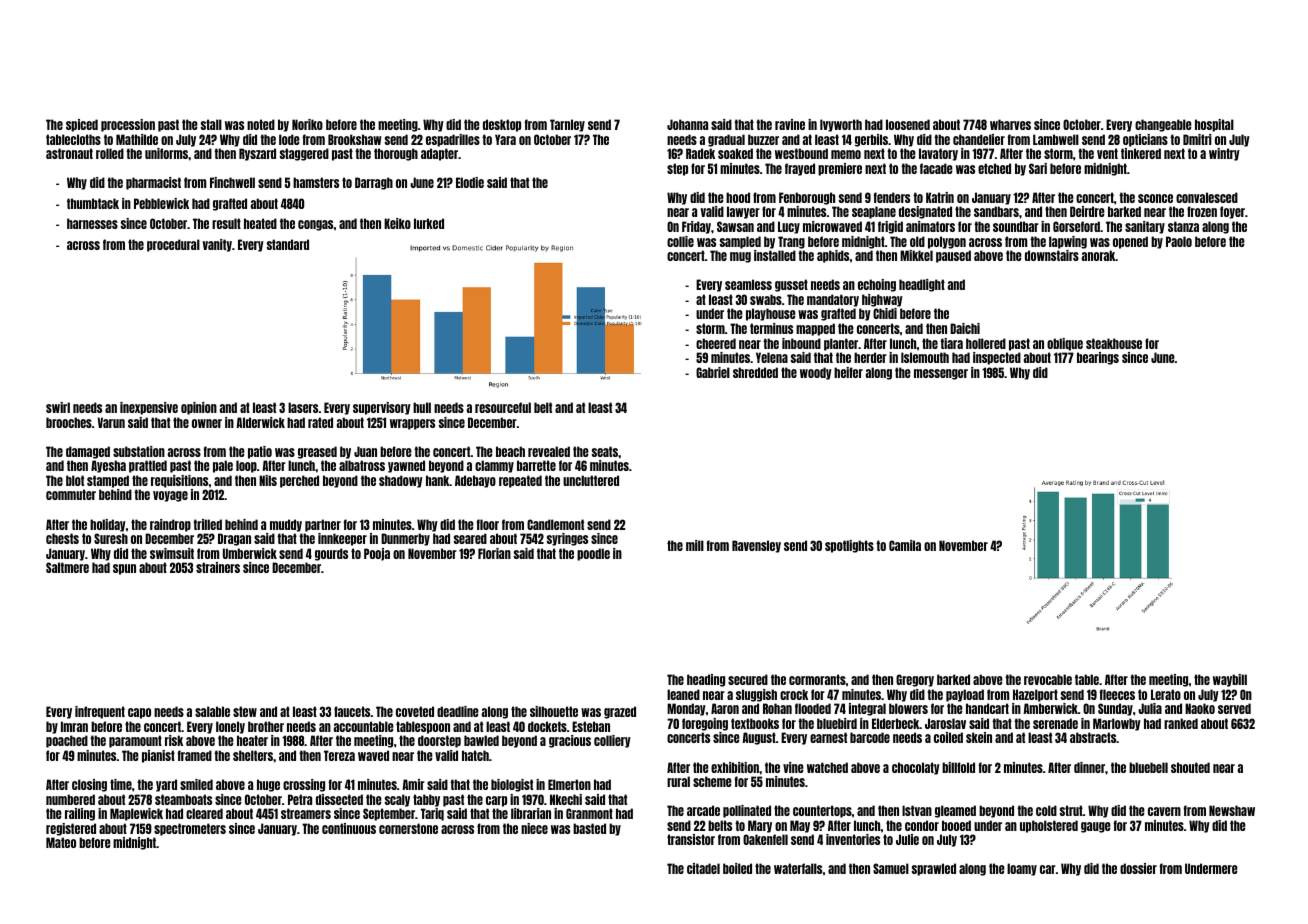 This document has width=1308, height=924. Describe the element at coordinates (1163, 125) in the document. I see `changeable` at that location.
